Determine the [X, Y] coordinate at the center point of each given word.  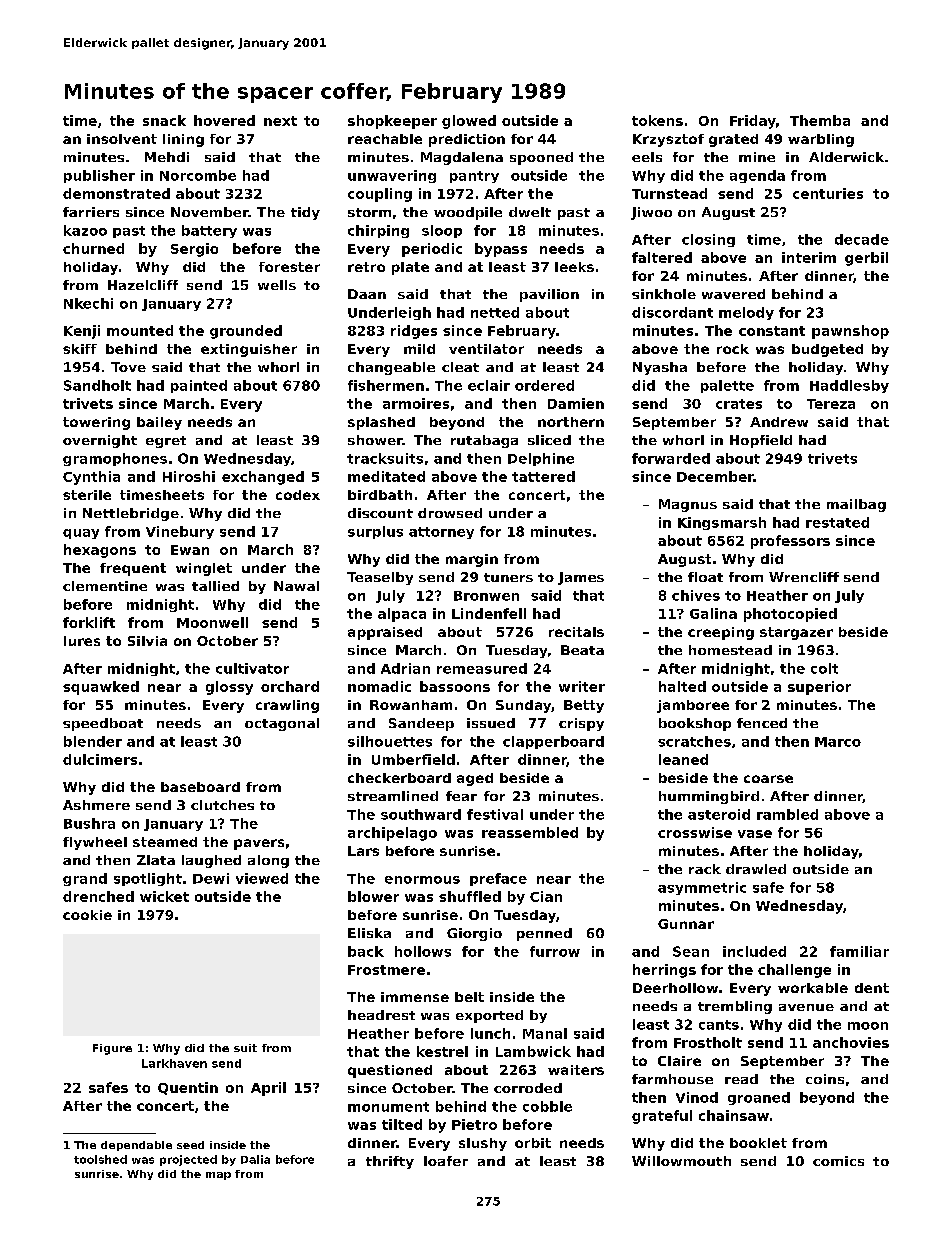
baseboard [200, 787]
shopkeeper [392, 122]
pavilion [549, 295]
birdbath [380, 495]
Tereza [831, 404]
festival [495, 814]
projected [188, 1160]
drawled [756, 869]
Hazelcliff [143, 285]
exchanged [263, 478]
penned [544, 934]
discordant [672, 312]
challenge [794, 971]
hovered [224, 120]
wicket [164, 896]
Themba [820, 120]
